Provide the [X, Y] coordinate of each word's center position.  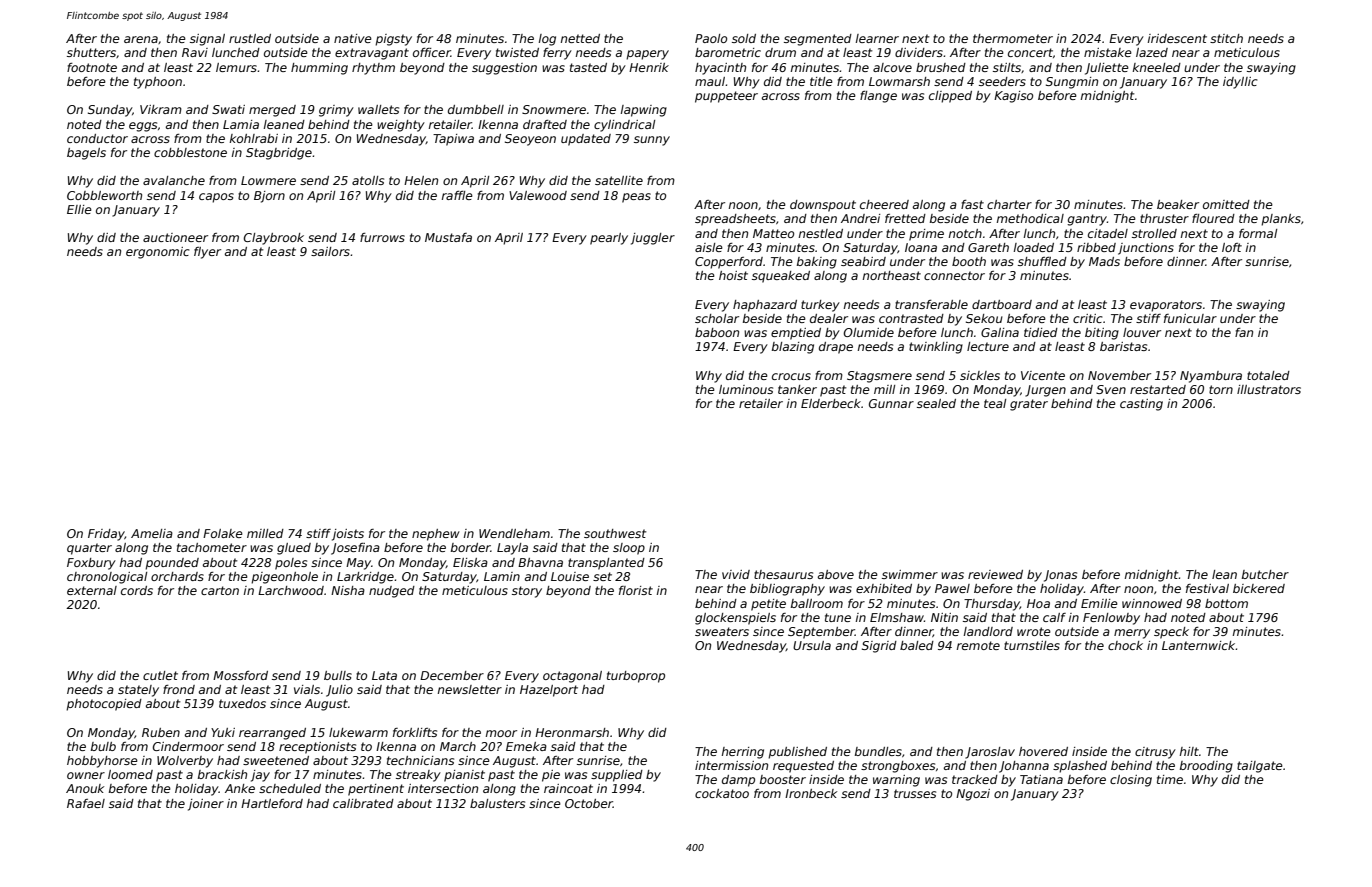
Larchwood [291, 590]
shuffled [1042, 261]
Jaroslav [990, 753]
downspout [823, 206]
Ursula [812, 645]
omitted [1226, 204]
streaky [418, 776]
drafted [545, 124]
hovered [1043, 751]
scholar [717, 318]
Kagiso [1013, 97]
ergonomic [157, 253]
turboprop [636, 677]
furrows [382, 237]
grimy [336, 111]
